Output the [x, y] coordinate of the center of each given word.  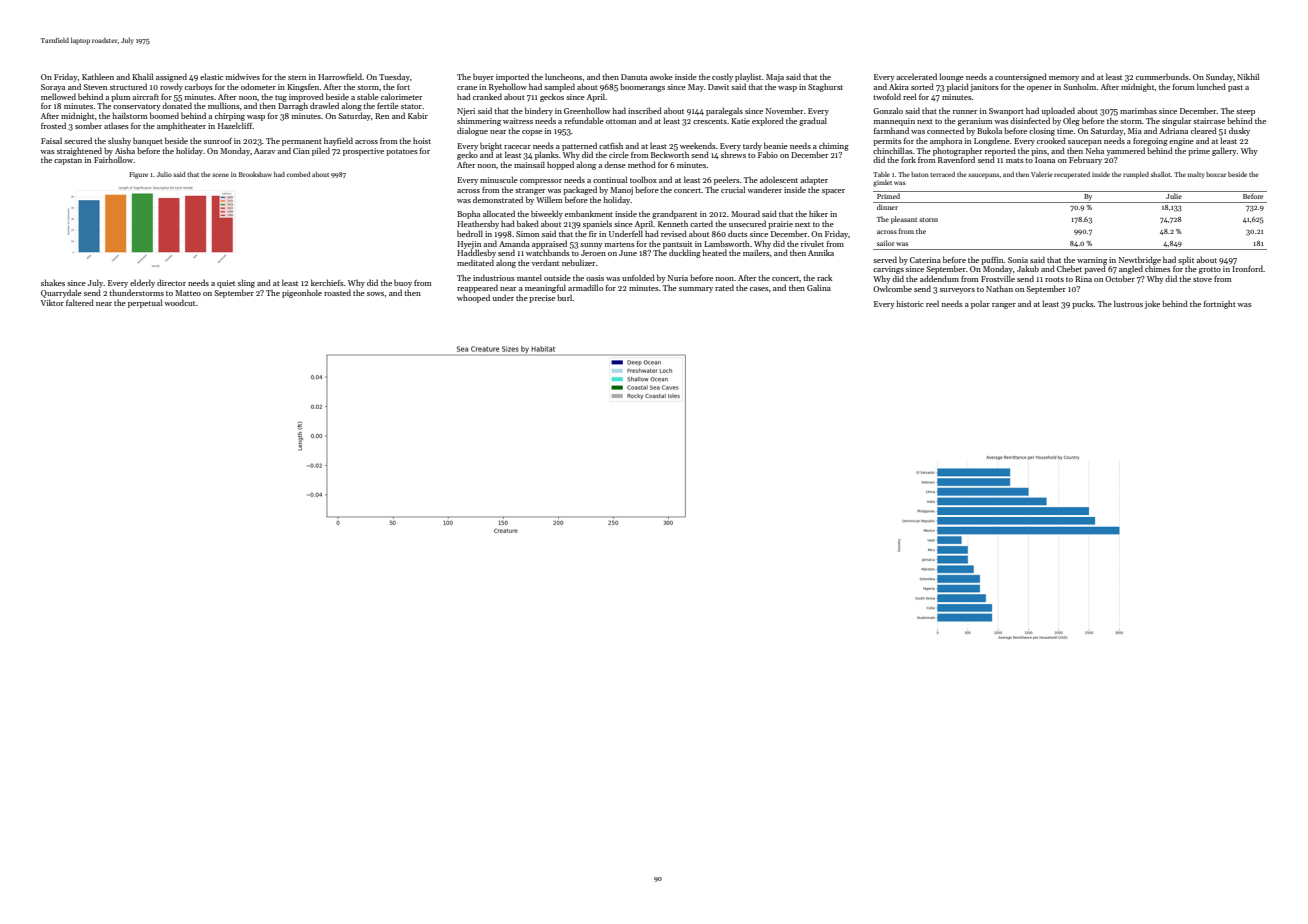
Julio [164, 174]
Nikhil [1248, 76]
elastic [211, 76]
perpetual [145, 303]
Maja [775, 78]
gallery [1224, 151]
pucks [1083, 304]
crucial [733, 189]
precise [542, 299]
